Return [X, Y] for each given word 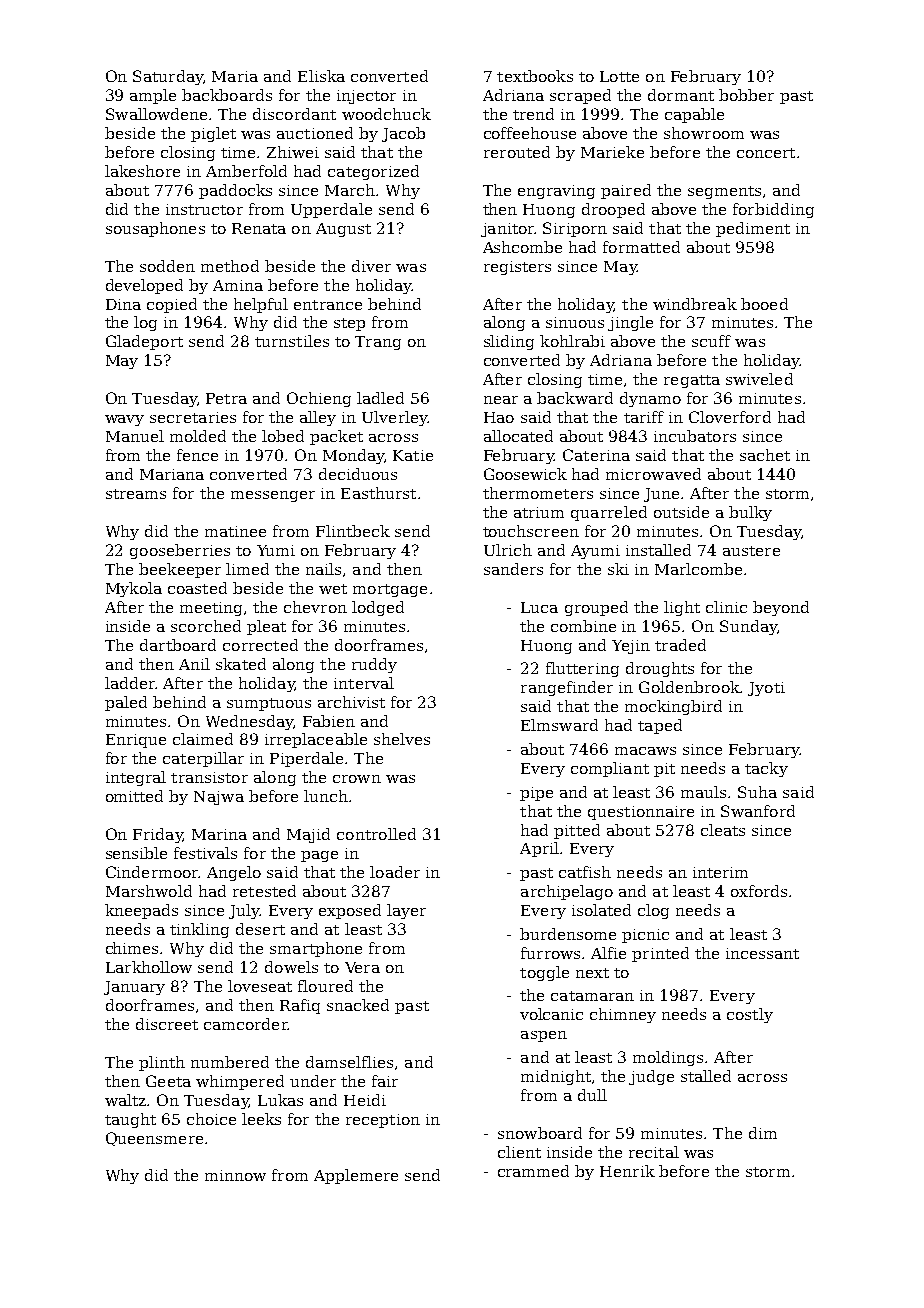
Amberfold [246, 171]
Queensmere [154, 1139]
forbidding [773, 210]
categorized [373, 172]
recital [654, 1152]
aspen [544, 1036]
